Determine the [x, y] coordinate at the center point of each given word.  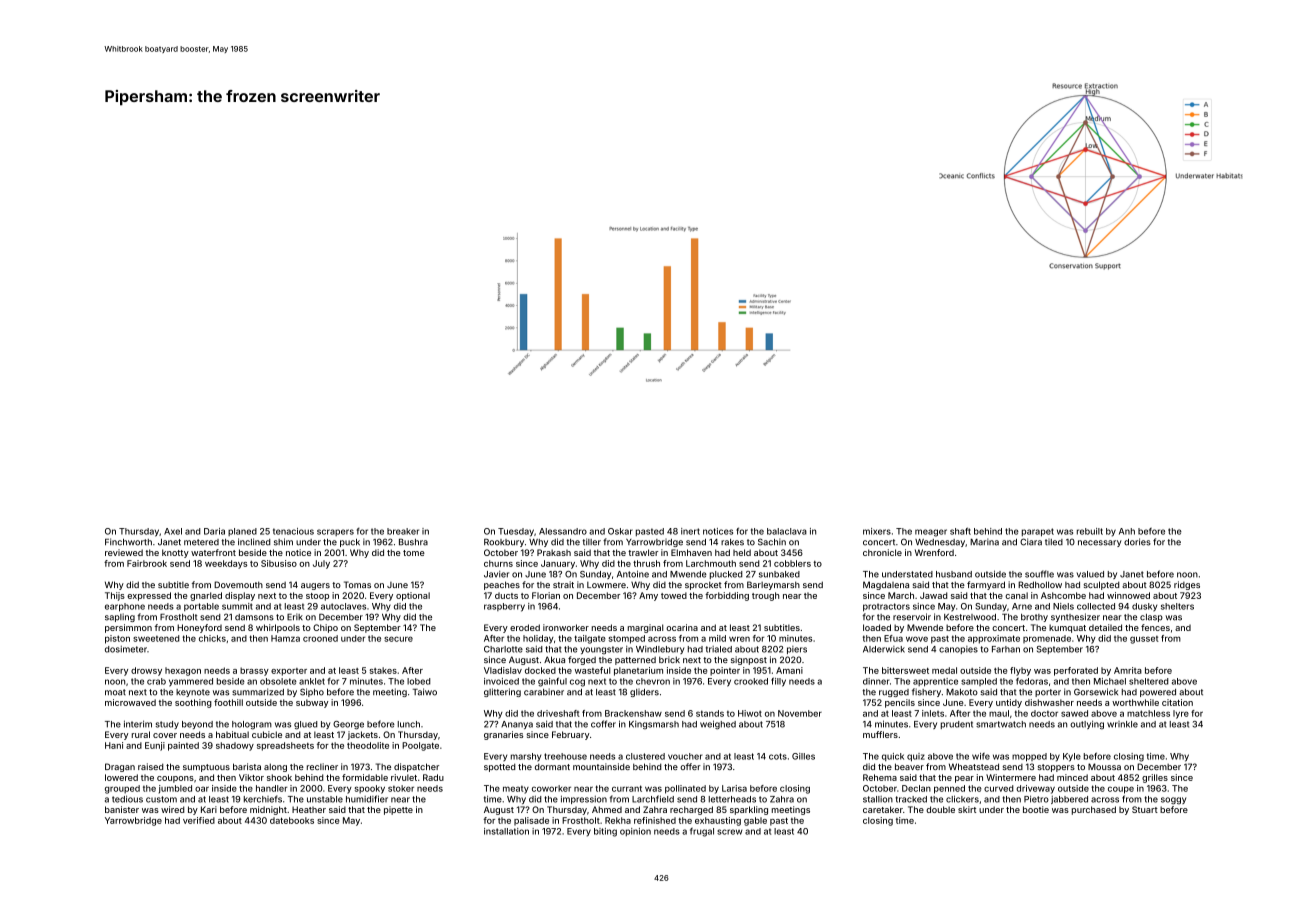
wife [981, 756]
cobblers [792, 563]
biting [605, 832]
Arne [1022, 606]
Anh [1127, 531]
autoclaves [343, 606]
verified [199, 820]
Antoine [633, 574]
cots [778, 756]
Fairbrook [147, 563]
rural [141, 734]
